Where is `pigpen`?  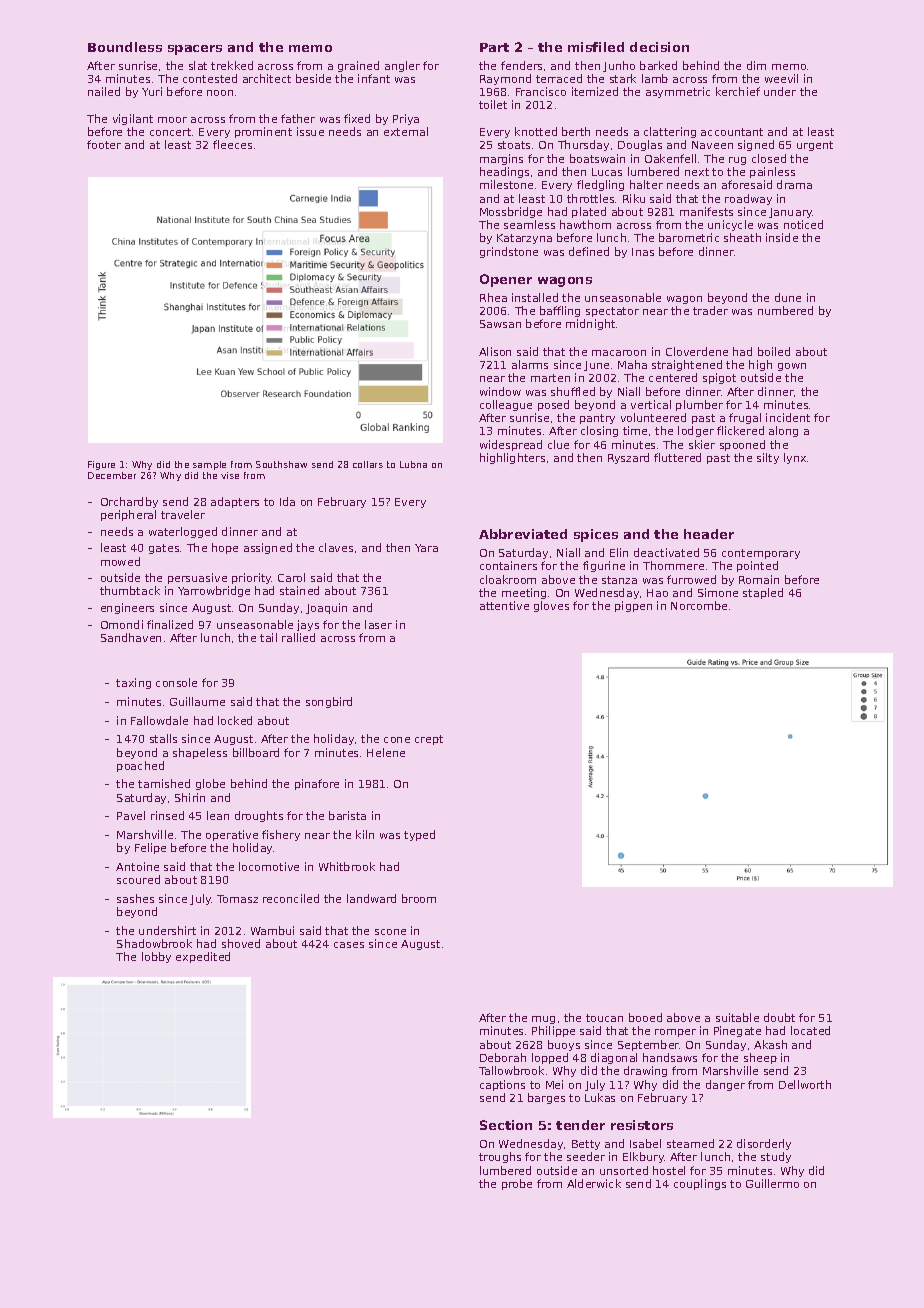 pigpen is located at coordinates (633, 606).
